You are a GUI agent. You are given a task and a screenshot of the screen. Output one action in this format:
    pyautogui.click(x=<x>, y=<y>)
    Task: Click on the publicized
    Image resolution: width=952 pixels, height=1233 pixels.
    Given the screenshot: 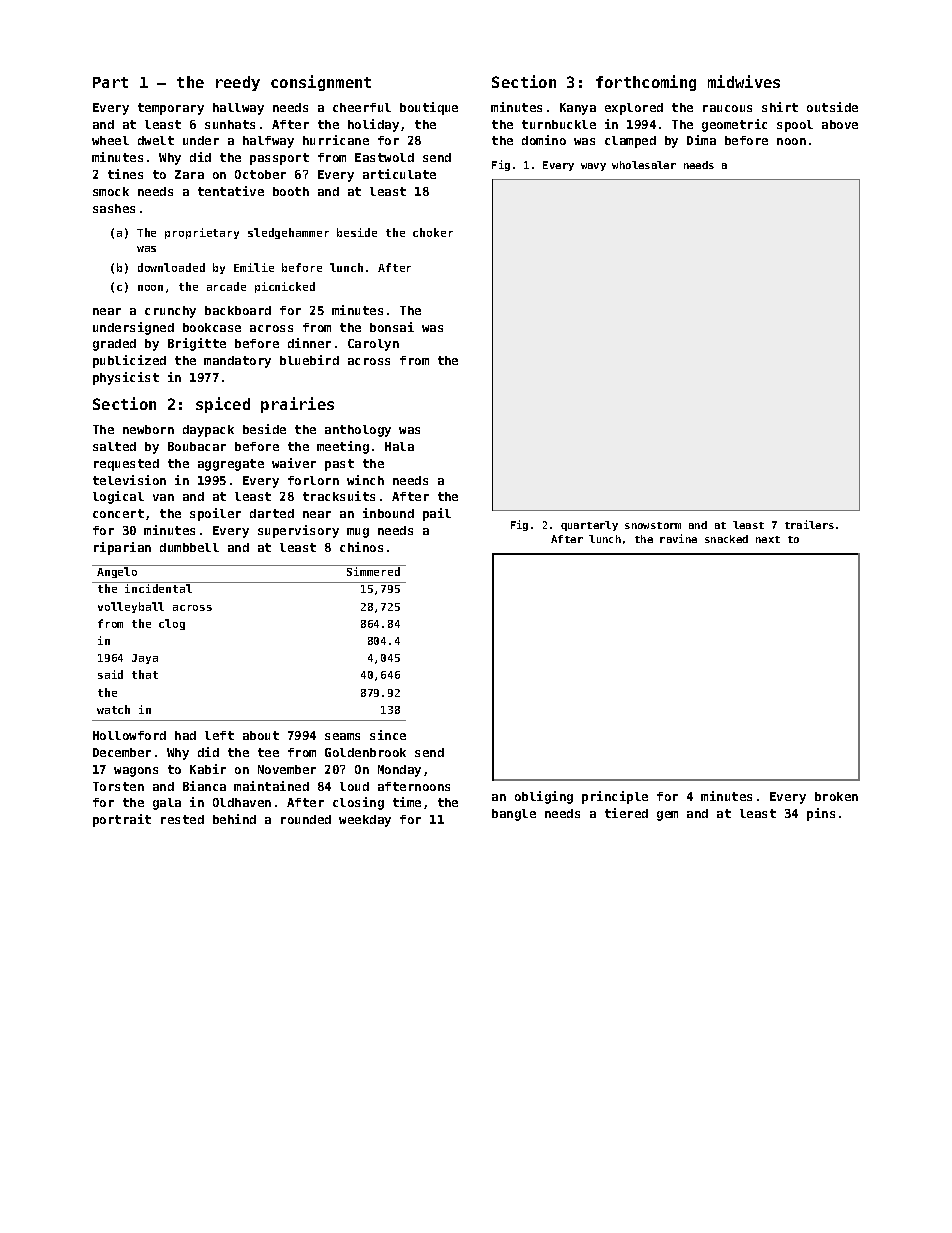 What is the action you would take?
    pyautogui.click(x=129, y=361)
